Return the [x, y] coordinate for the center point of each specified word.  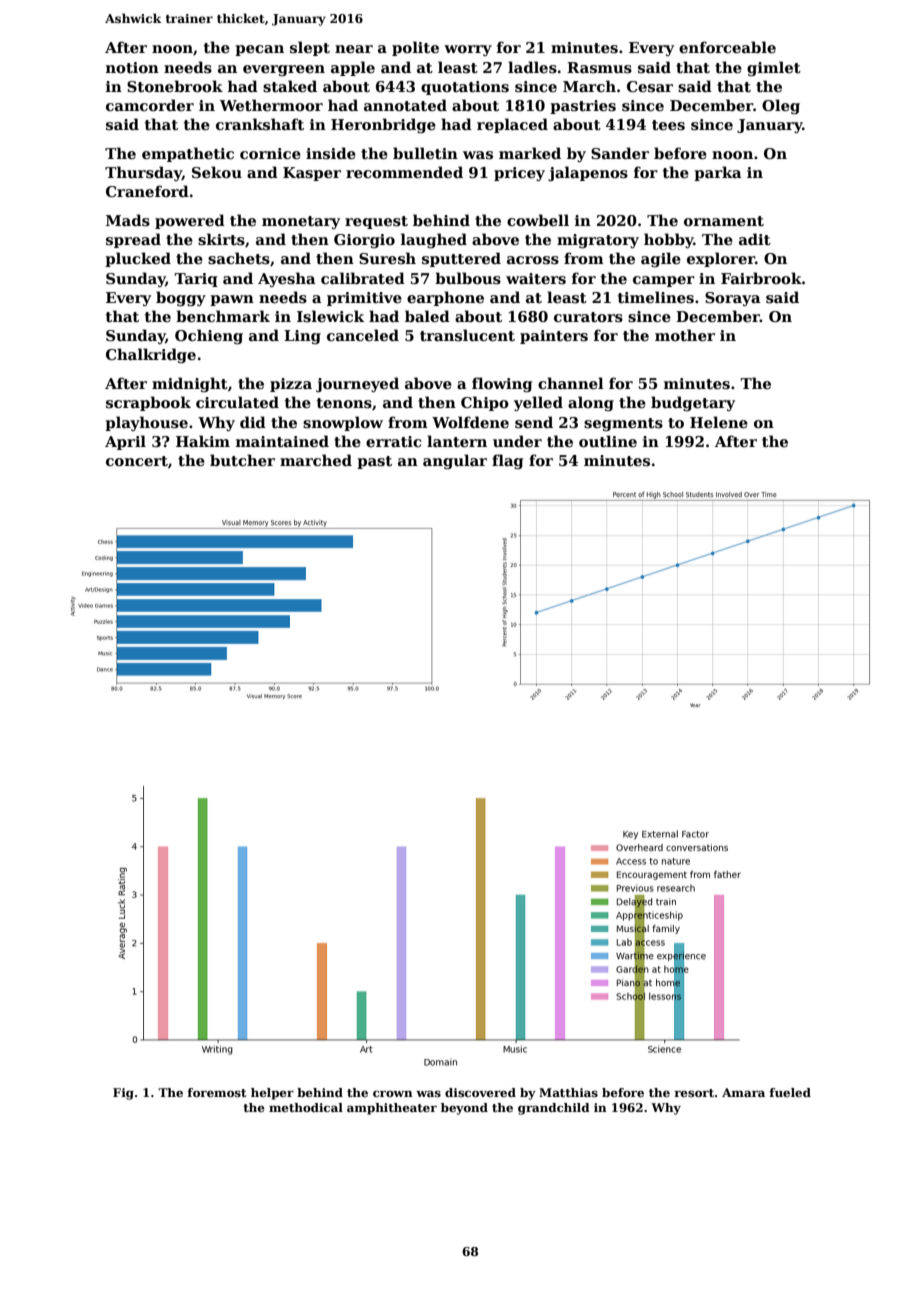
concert [137, 461]
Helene [719, 422]
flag [507, 461]
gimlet [774, 68]
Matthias [568, 1092]
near [354, 49]
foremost [217, 1092]
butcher [242, 460]
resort [694, 1093]
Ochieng [209, 336]
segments [623, 424]
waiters [536, 278]
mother [685, 335]
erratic [393, 441]
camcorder [150, 105]
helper [272, 1094]
